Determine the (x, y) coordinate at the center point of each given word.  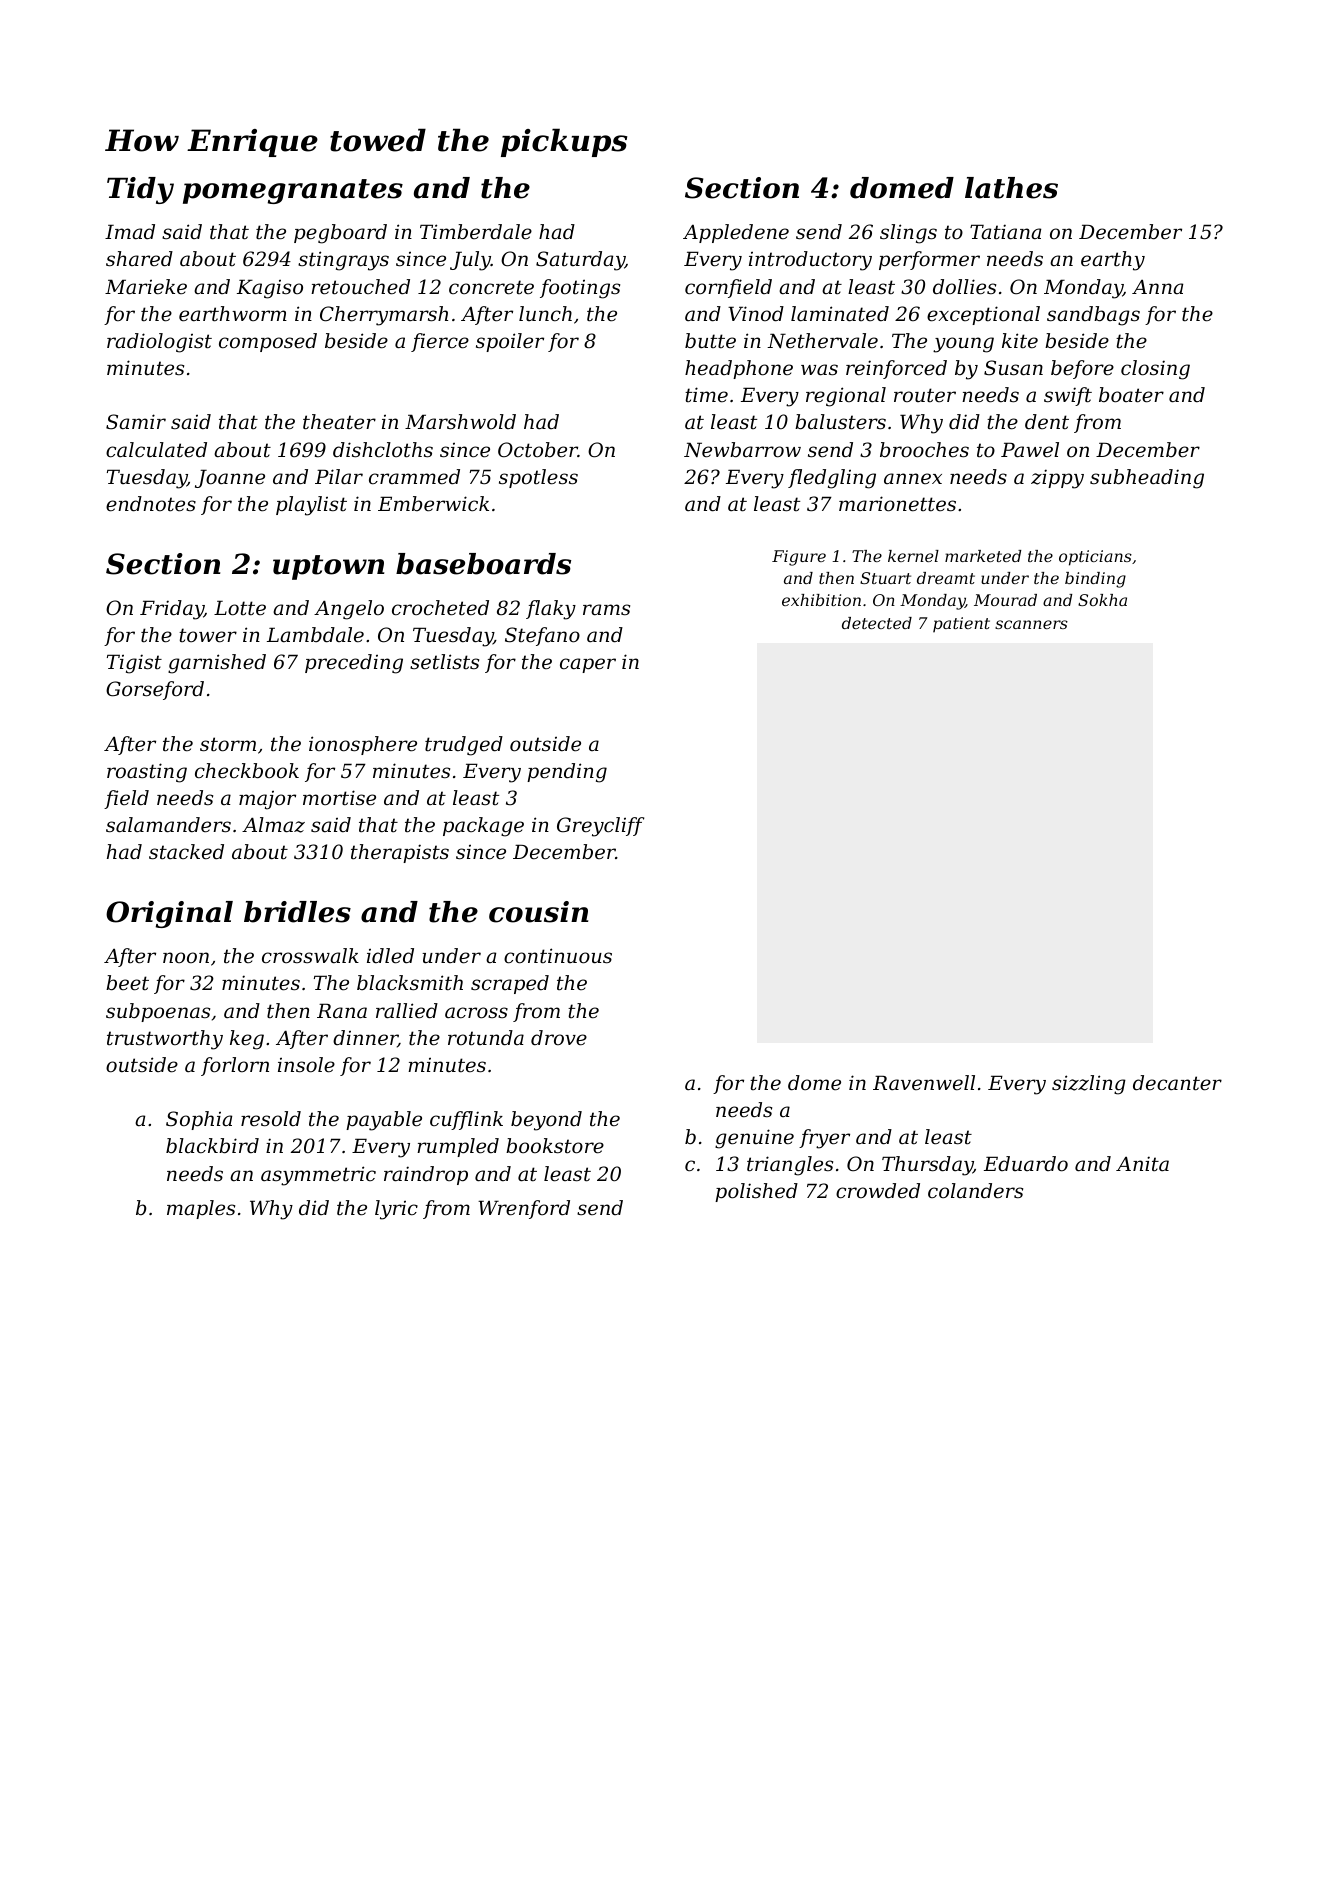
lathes (1011, 188)
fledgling (832, 479)
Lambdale (315, 635)
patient (961, 625)
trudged (464, 746)
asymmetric (318, 1176)
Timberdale (476, 232)
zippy (1057, 479)
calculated (156, 450)
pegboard (340, 234)
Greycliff (600, 827)
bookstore (555, 1146)
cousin (538, 912)
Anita (1142, 1163)
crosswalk (310, 956)
